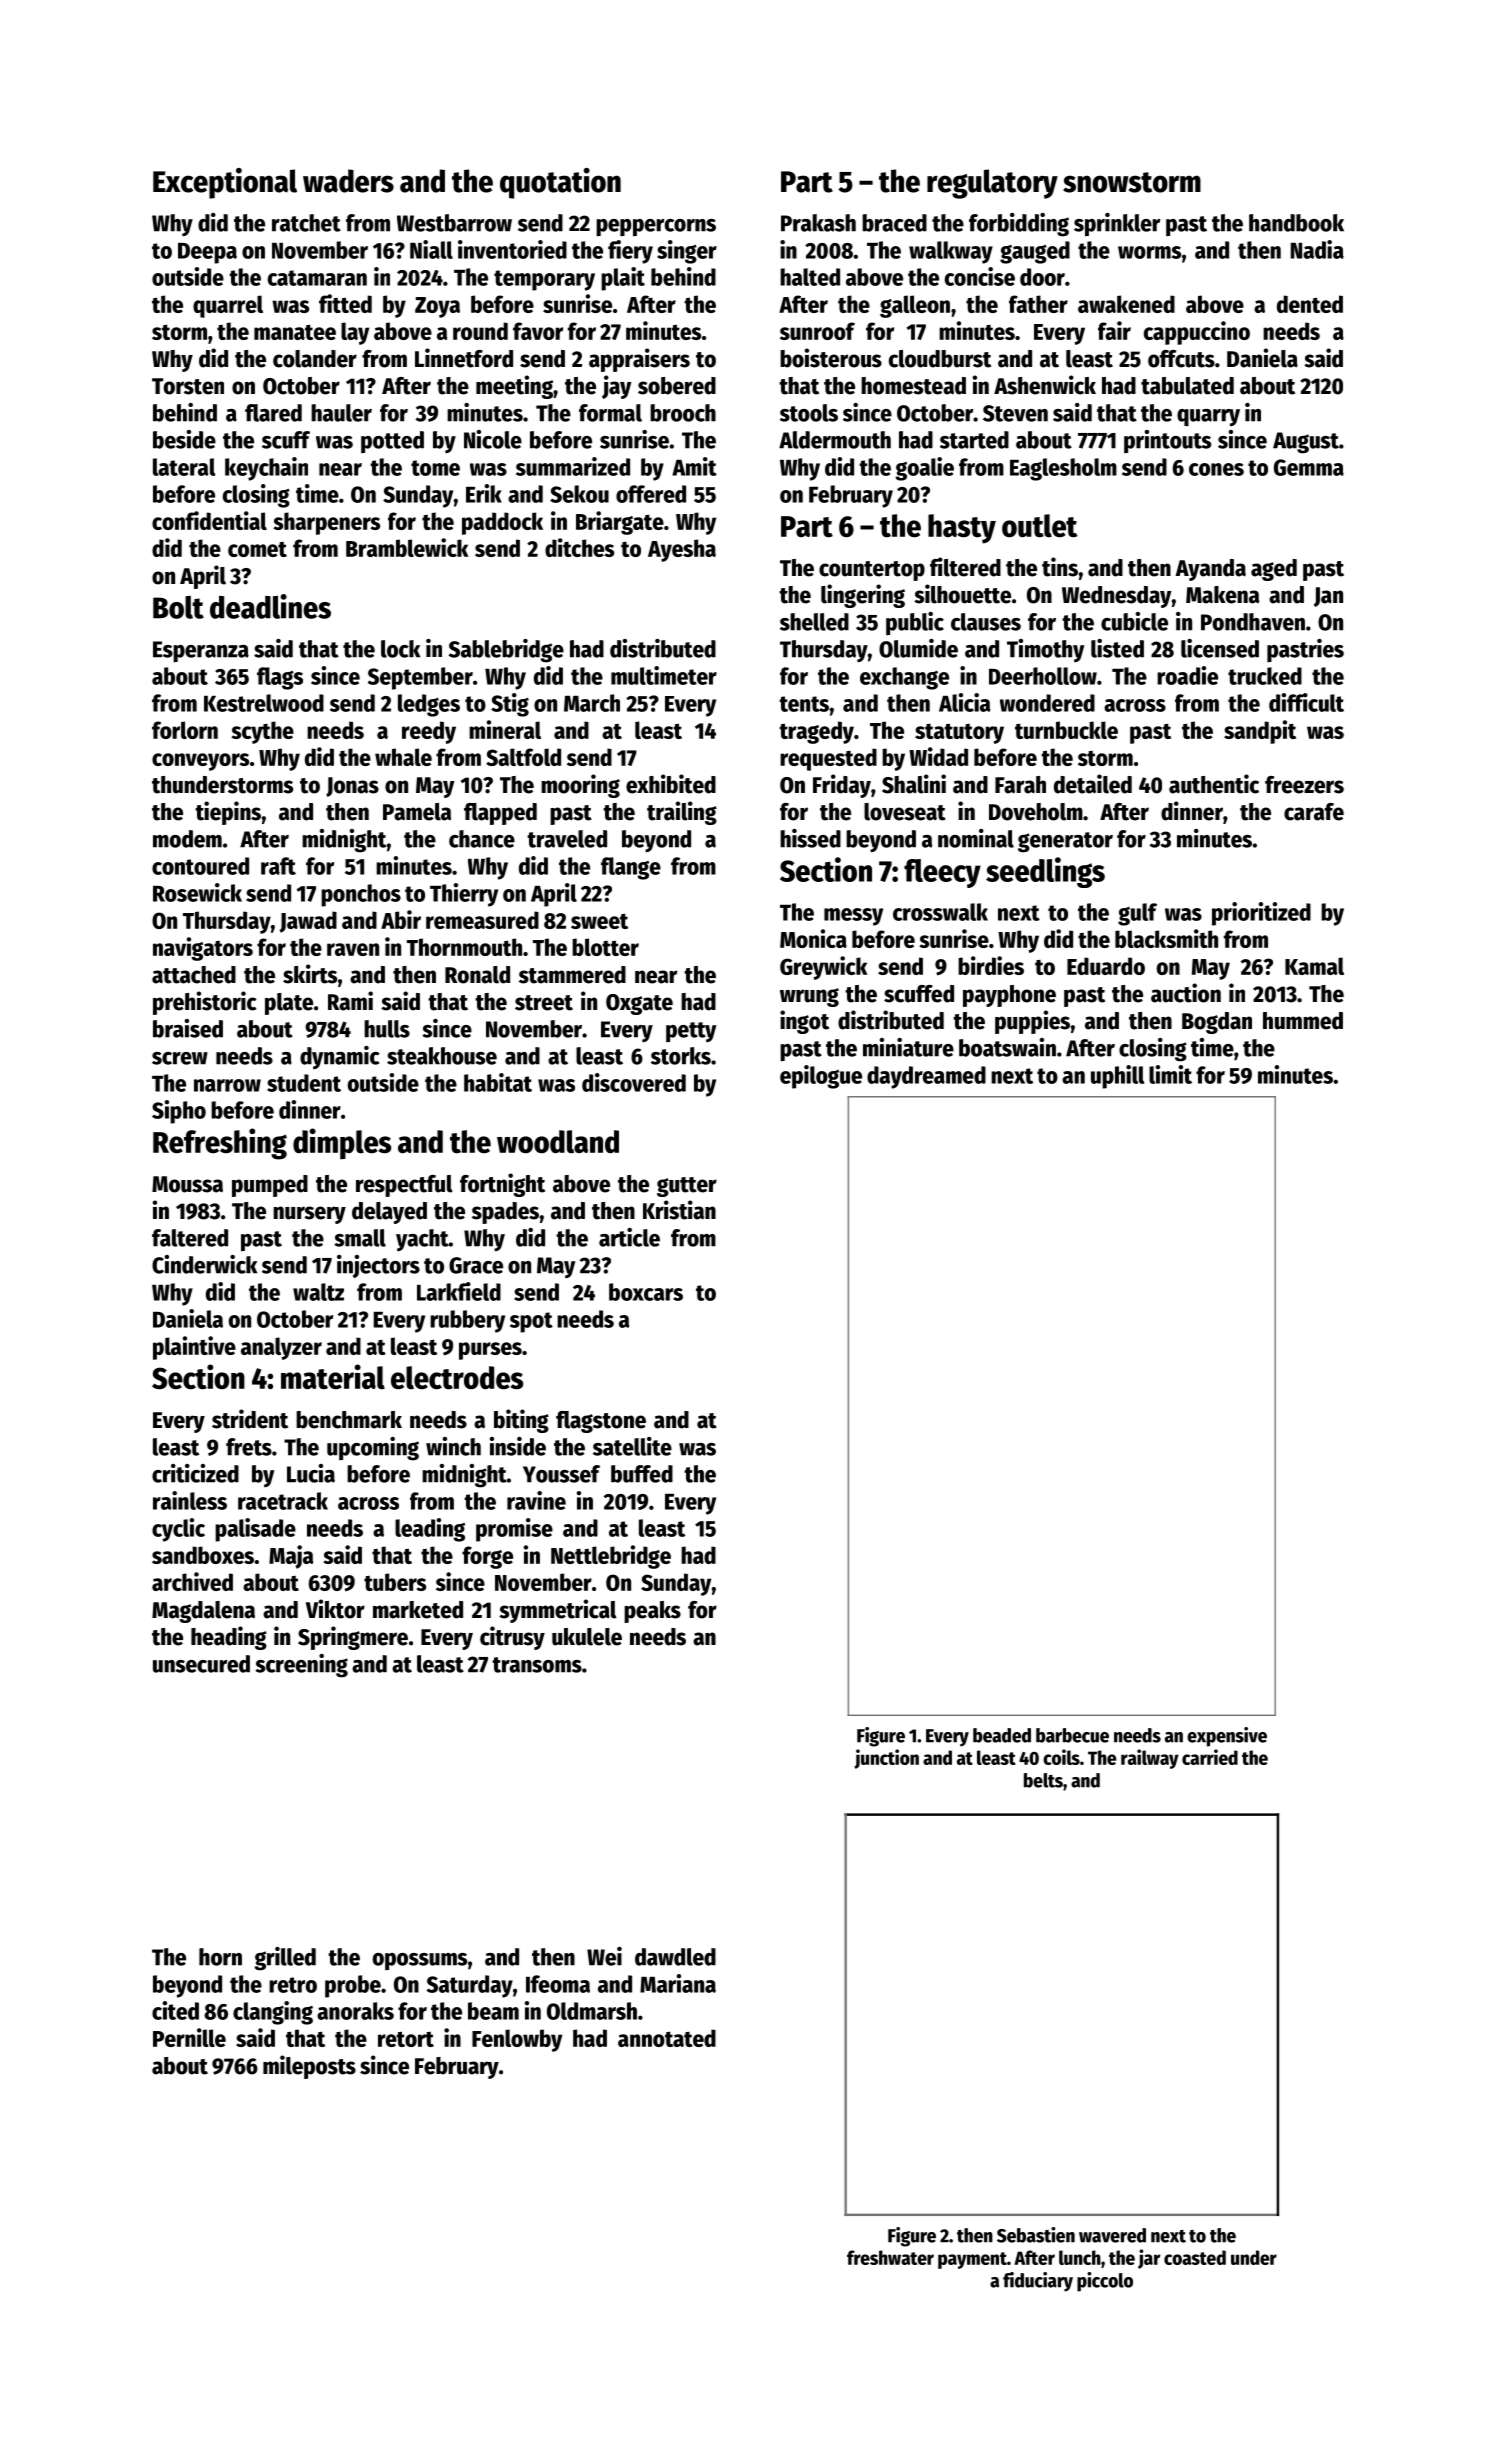 The width and height of the page is (1496, 2464). What do you see at coordinates (401, 919) in the page?
I see `Abir` at bounding box center [401, 919].
